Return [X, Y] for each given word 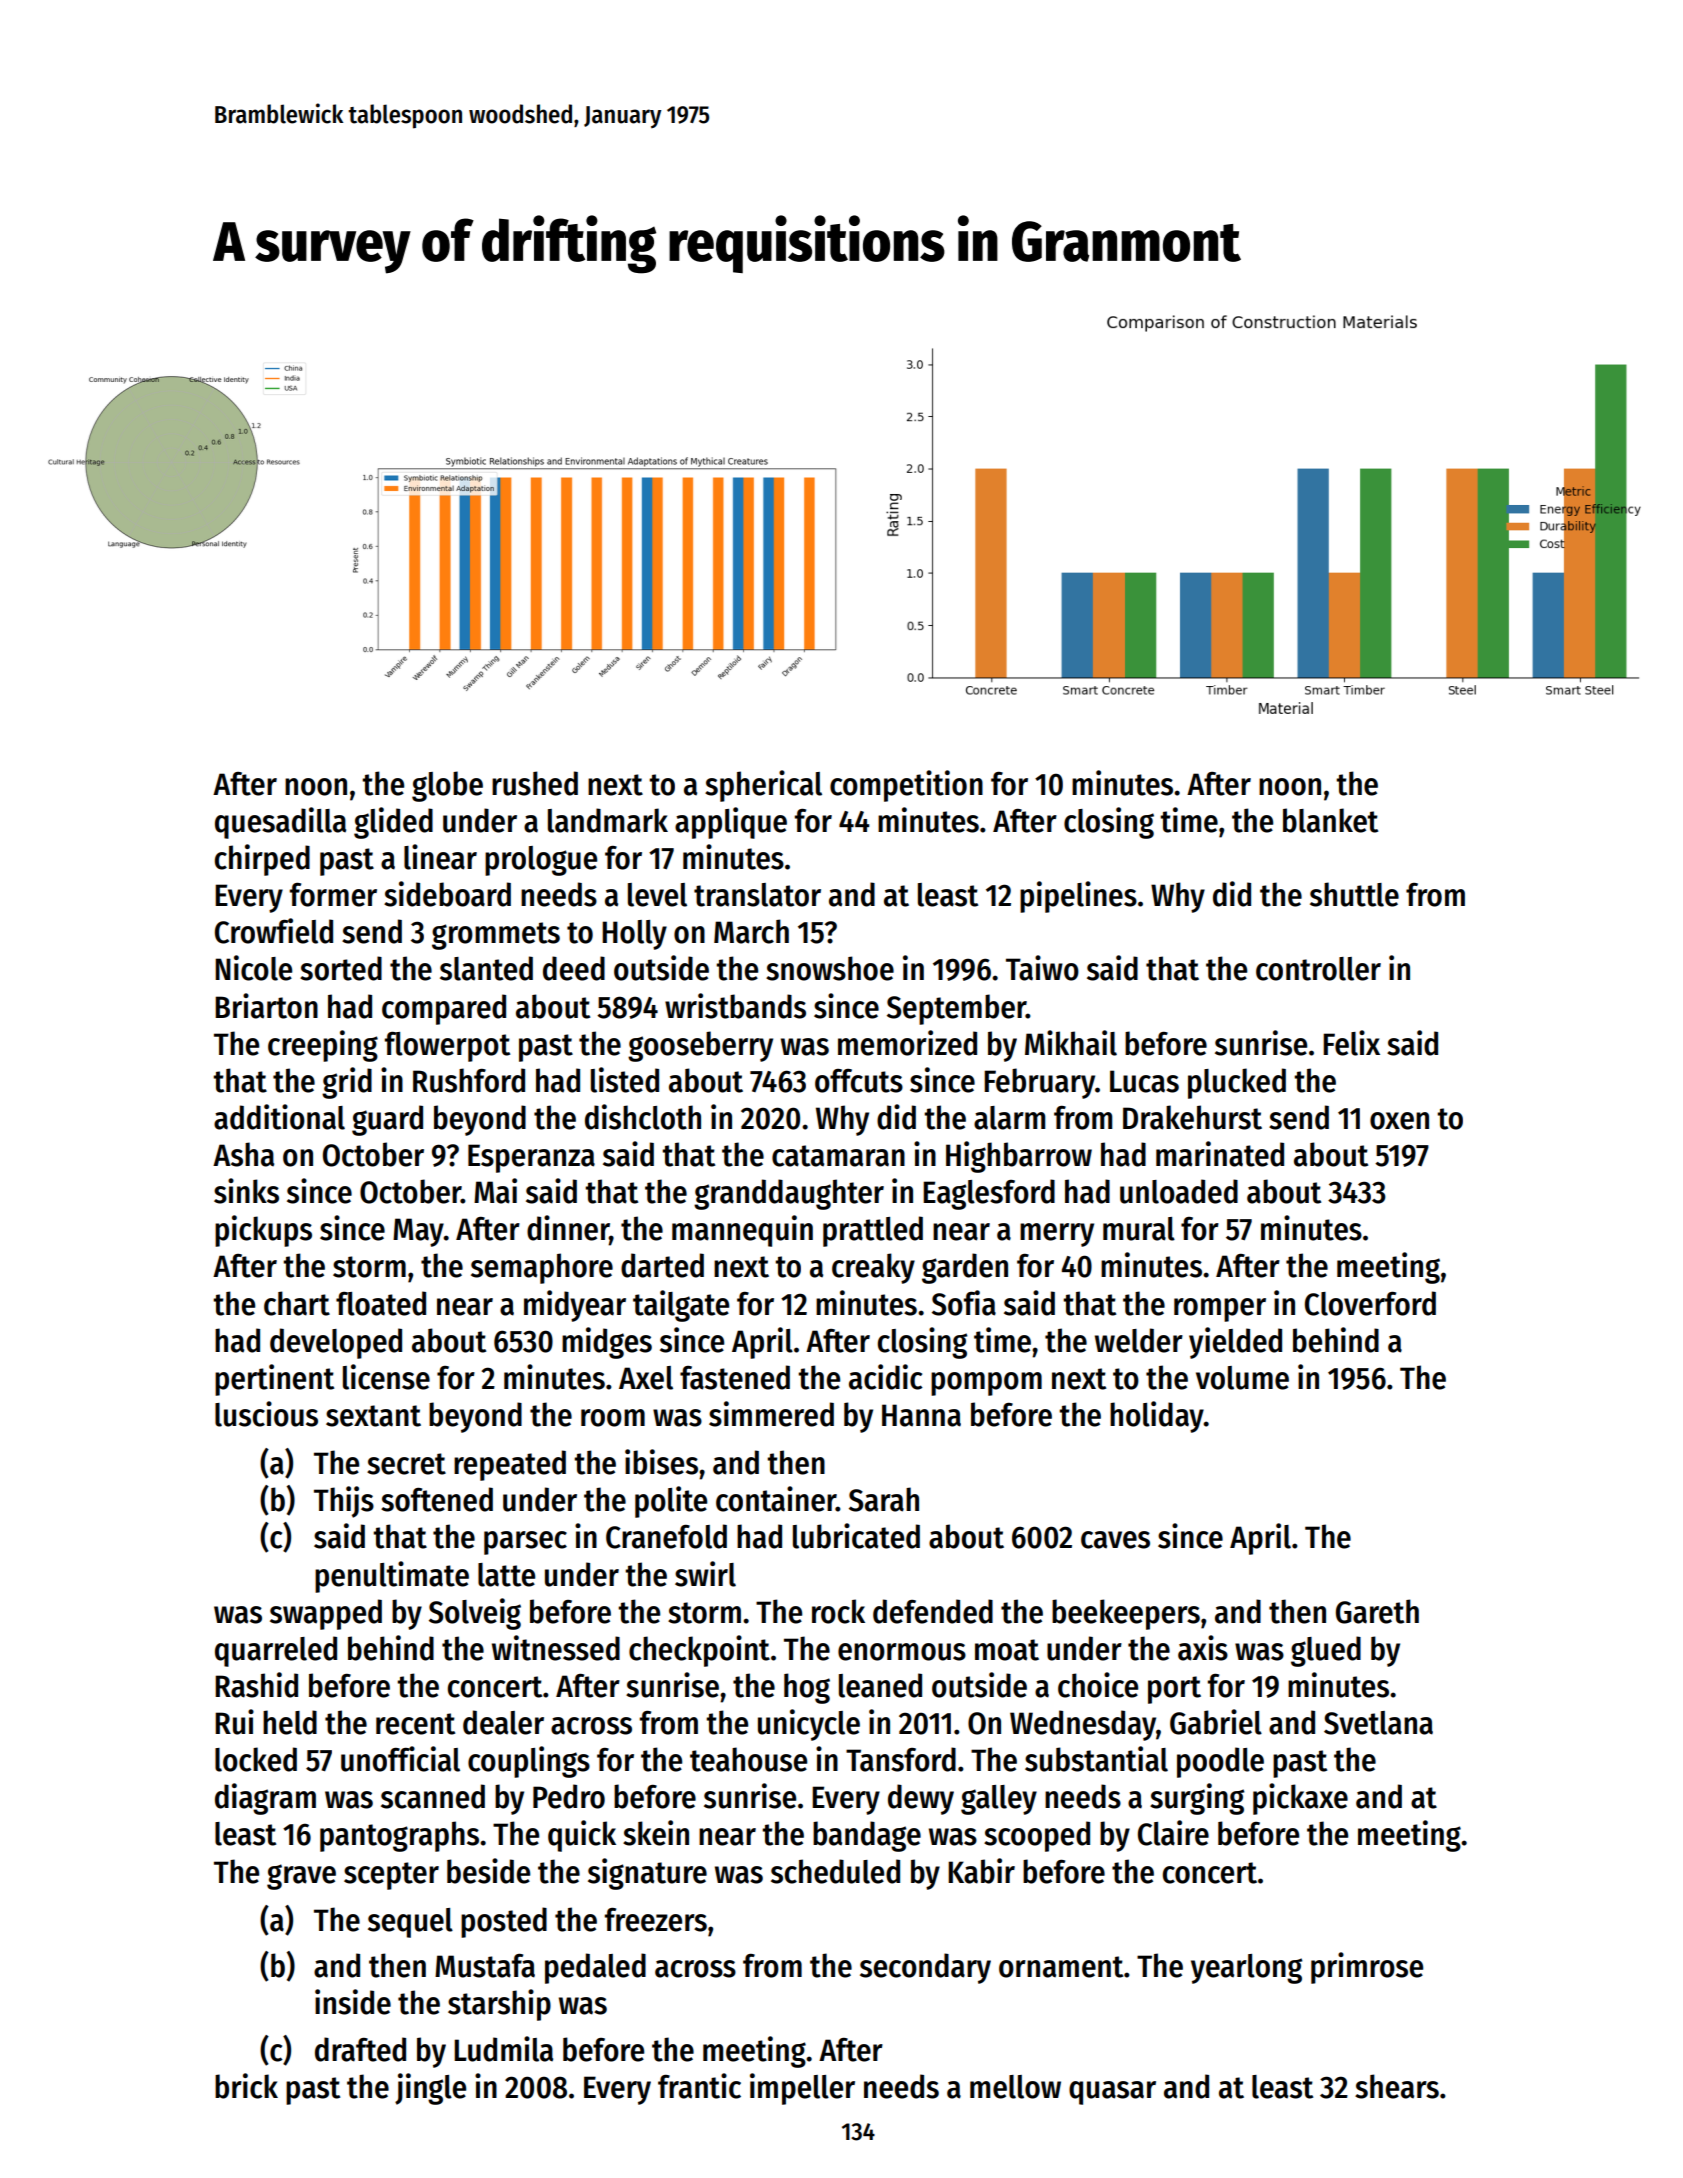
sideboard [447, 894]
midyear [575, 1306]
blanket [1330, 820]
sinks [246, 1191]
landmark [608, 820]
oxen [1399, 1121]
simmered [771, 1414]
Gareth [1377, 1611]
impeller [802, 2089]
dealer [503, 1722]
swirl [705, 1574]
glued [1326, 1651]
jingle [430, 2089]
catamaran [838, 1156]
